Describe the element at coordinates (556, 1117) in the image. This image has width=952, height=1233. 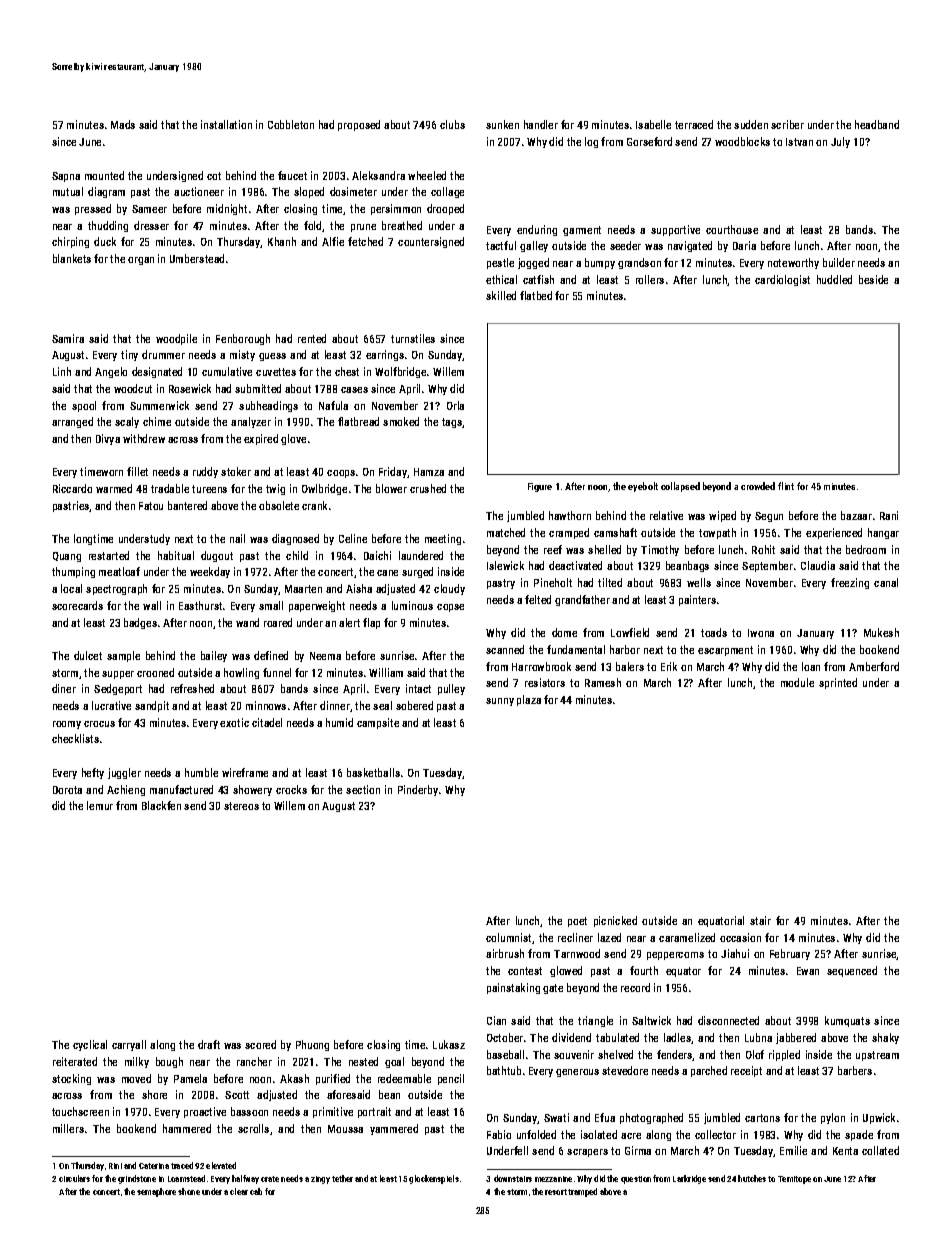
I see `Swati` at that location.
